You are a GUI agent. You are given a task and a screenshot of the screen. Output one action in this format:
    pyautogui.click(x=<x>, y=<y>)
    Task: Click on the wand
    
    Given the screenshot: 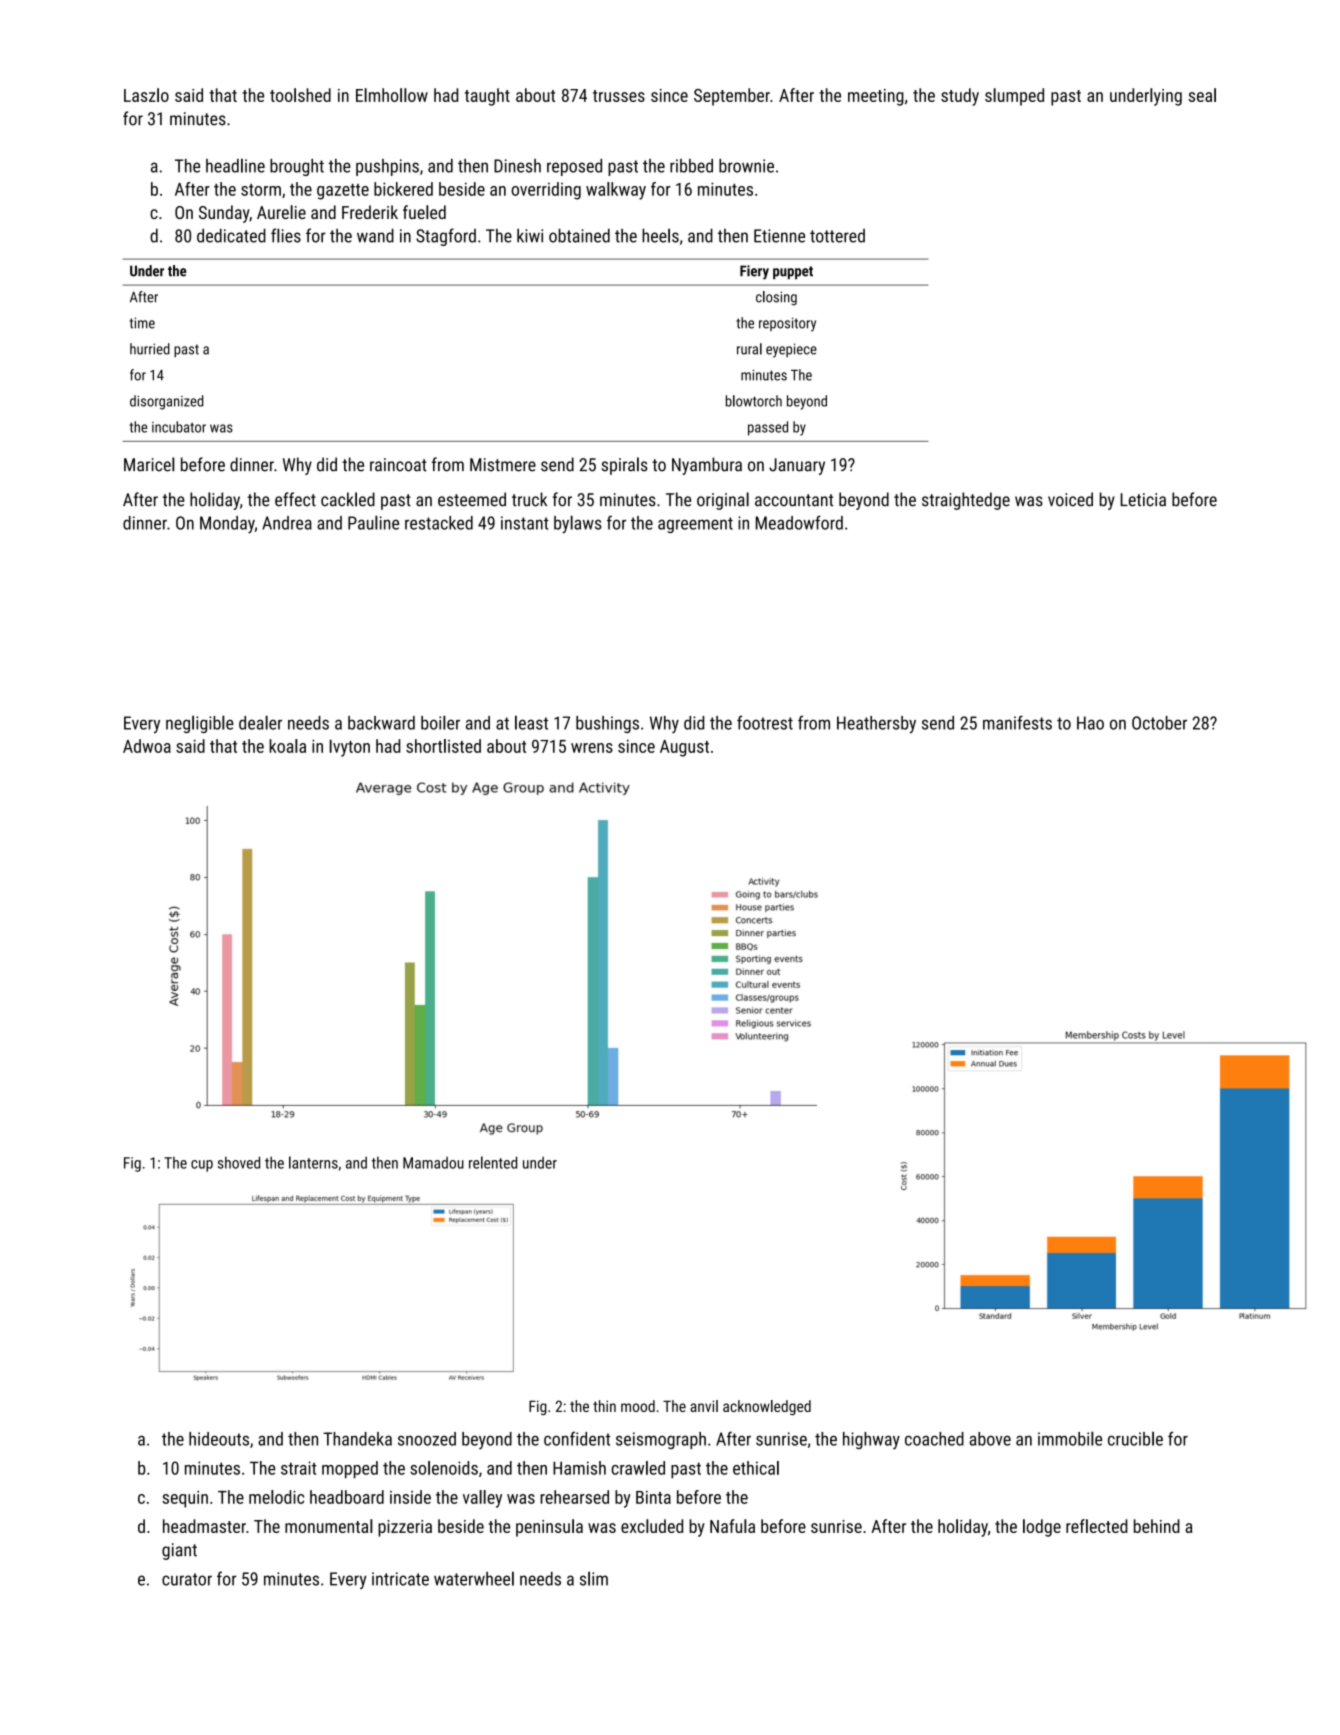 What is the action you would take?
    pyautogui.click(x=375, y=235)
